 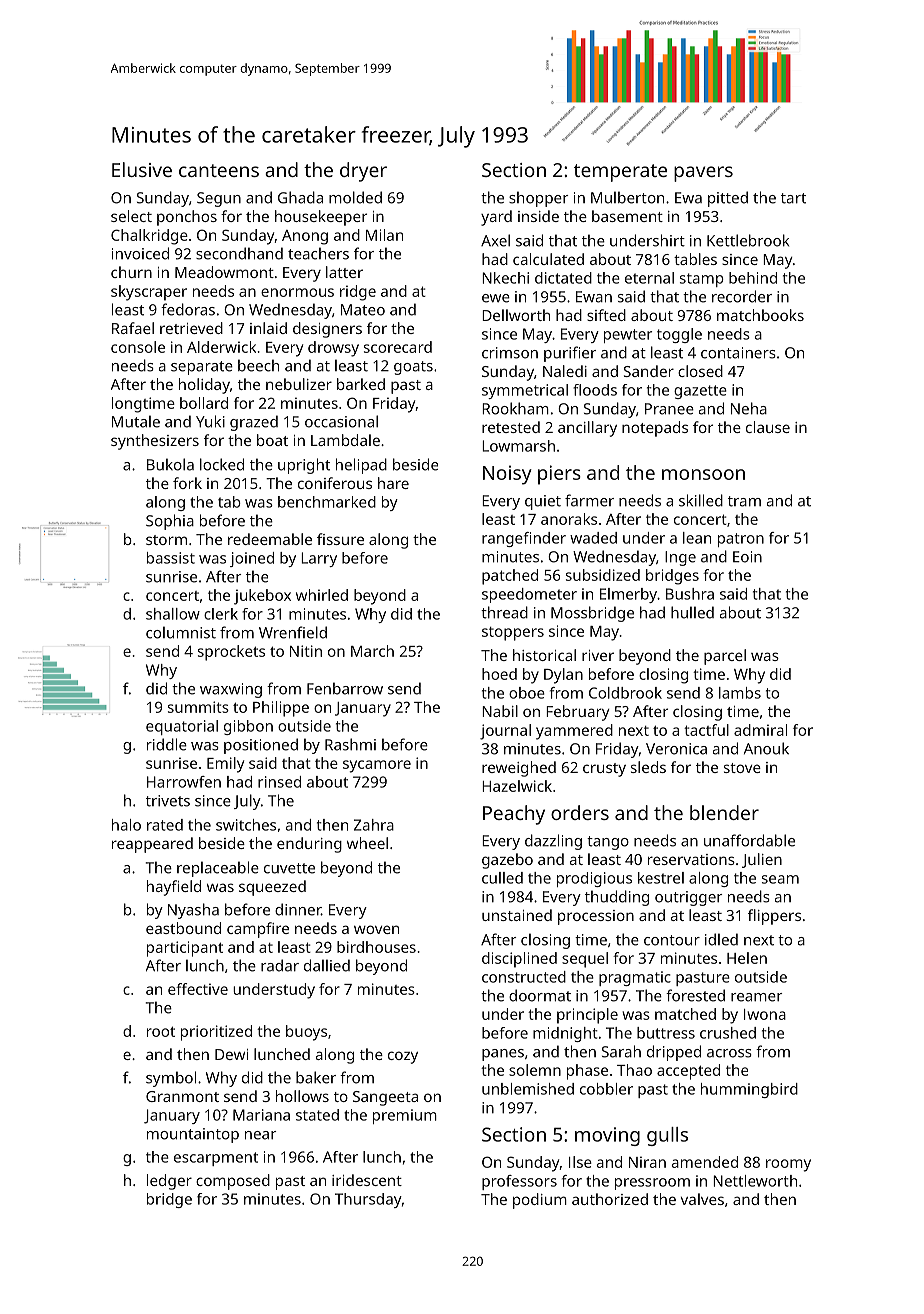 What do you see at coordinates (540, 1201) in the document?
I see `podium` at bounding box center [540, 1201].
